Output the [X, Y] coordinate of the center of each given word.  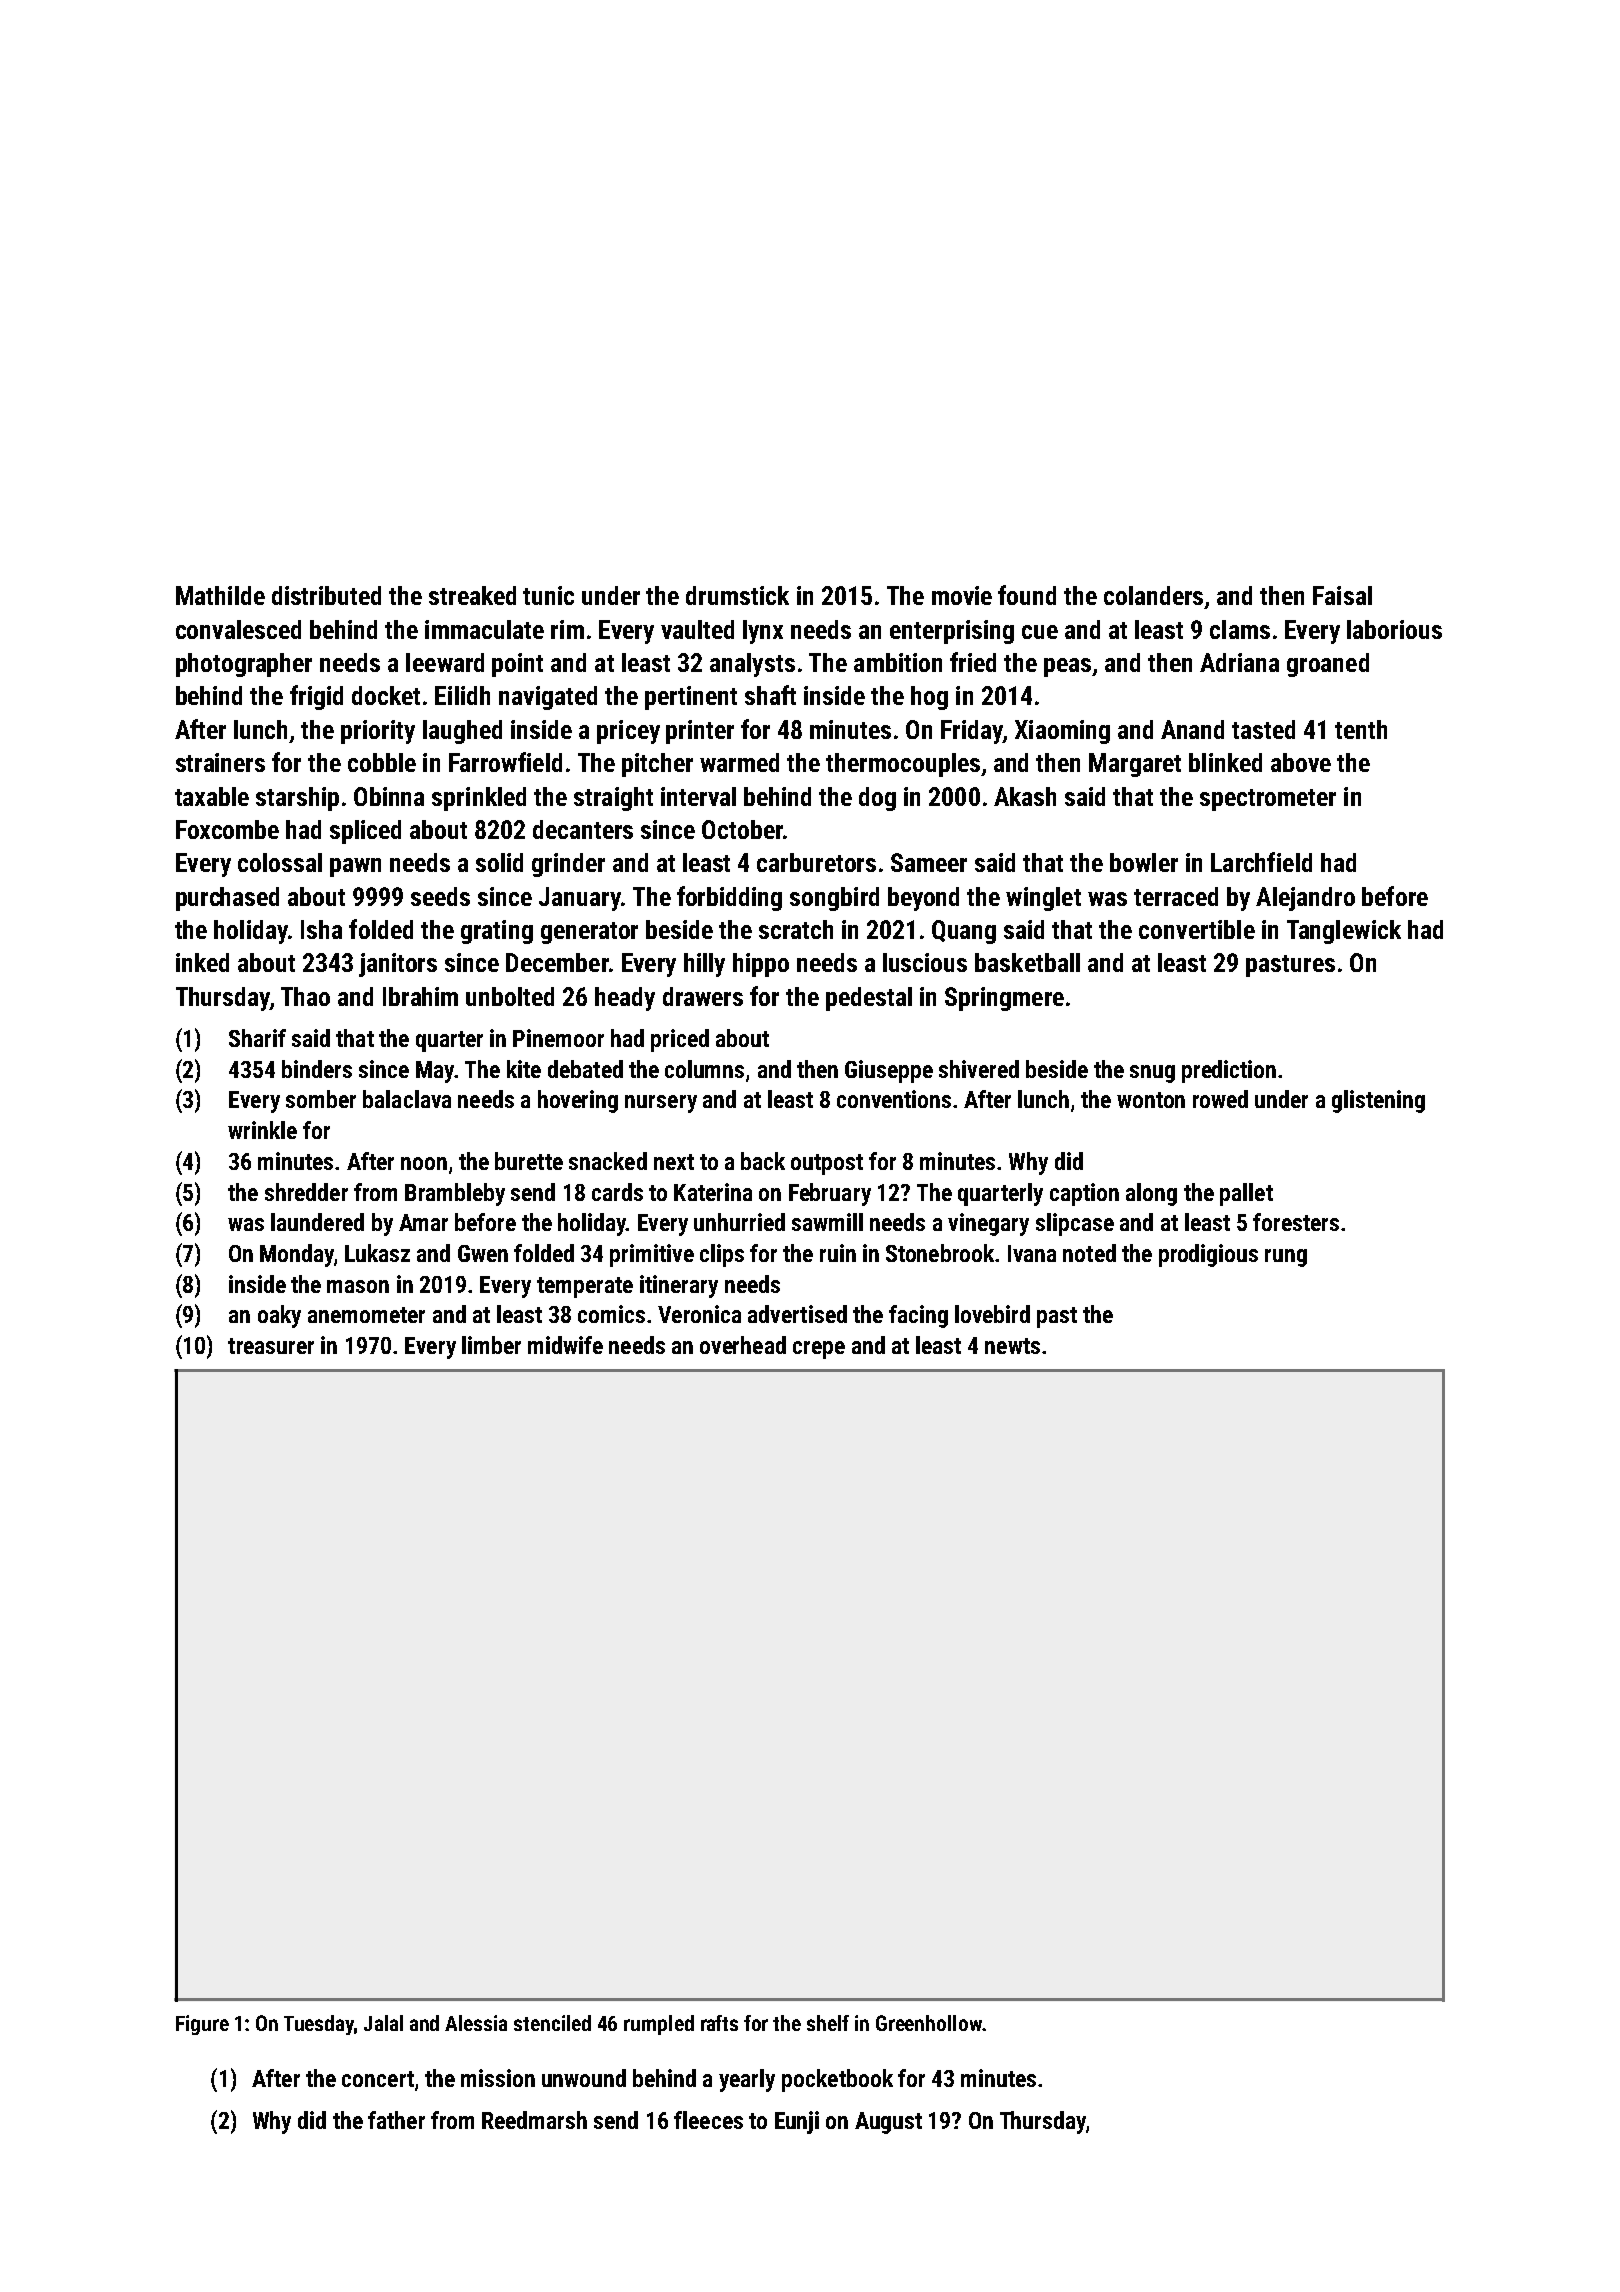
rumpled [659, 2025]
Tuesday [319, 2025]
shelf [828, 2023]
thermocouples [903, 765]
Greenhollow [929, 2023]
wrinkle [262, 1130]
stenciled [552, 2023]
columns [704, 1069]
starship [297, 799]
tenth [1361, 729]
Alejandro [1305, 899]
